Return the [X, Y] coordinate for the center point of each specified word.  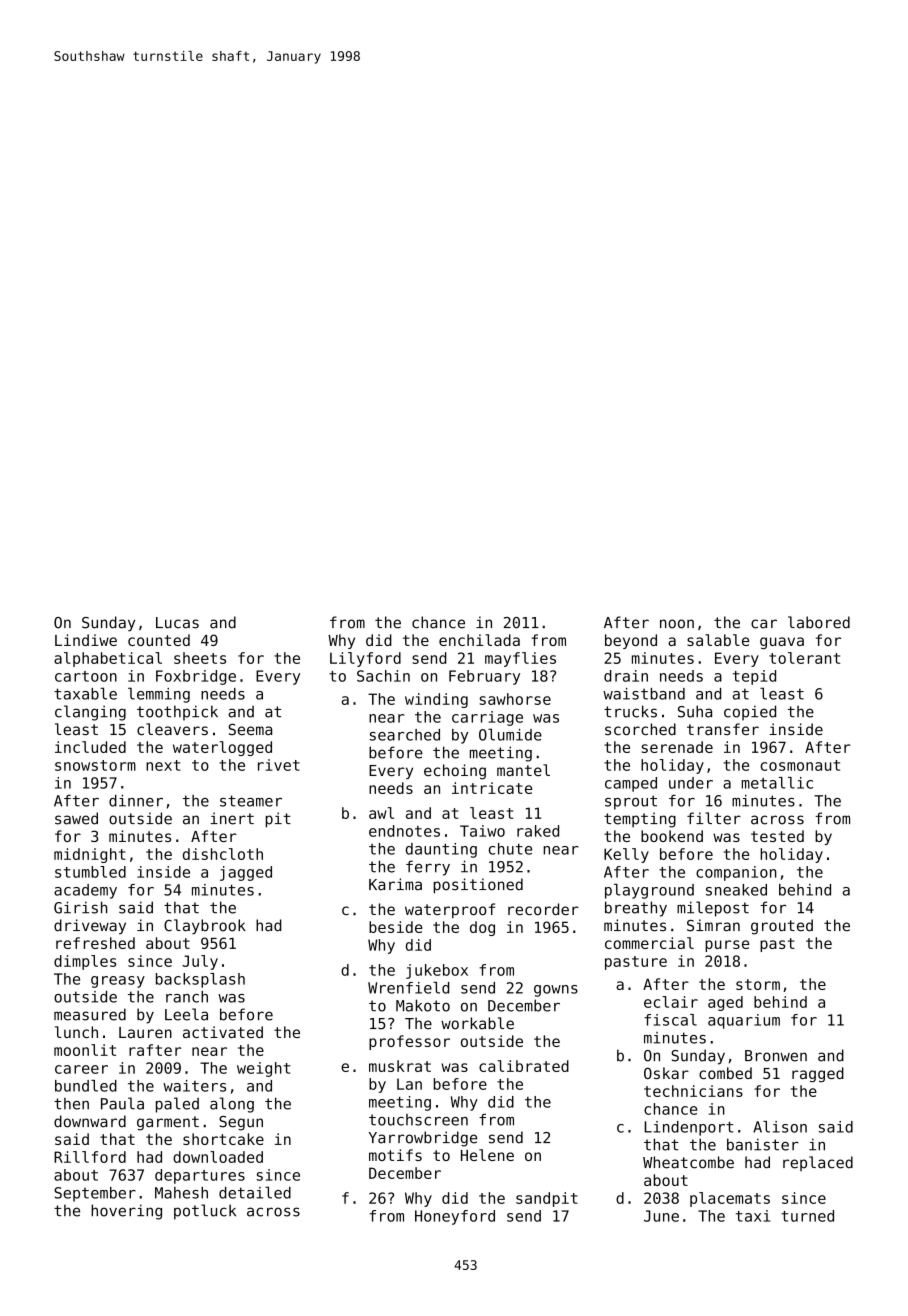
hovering [126, 1212]
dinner [136, 801]
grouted [782, 927]
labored [819, 622]
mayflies [520, 659]
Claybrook [205, 926]
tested [777, 836]
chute [510, 849]
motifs [395, 1155]
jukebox [437, 971]
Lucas [177, 623]
